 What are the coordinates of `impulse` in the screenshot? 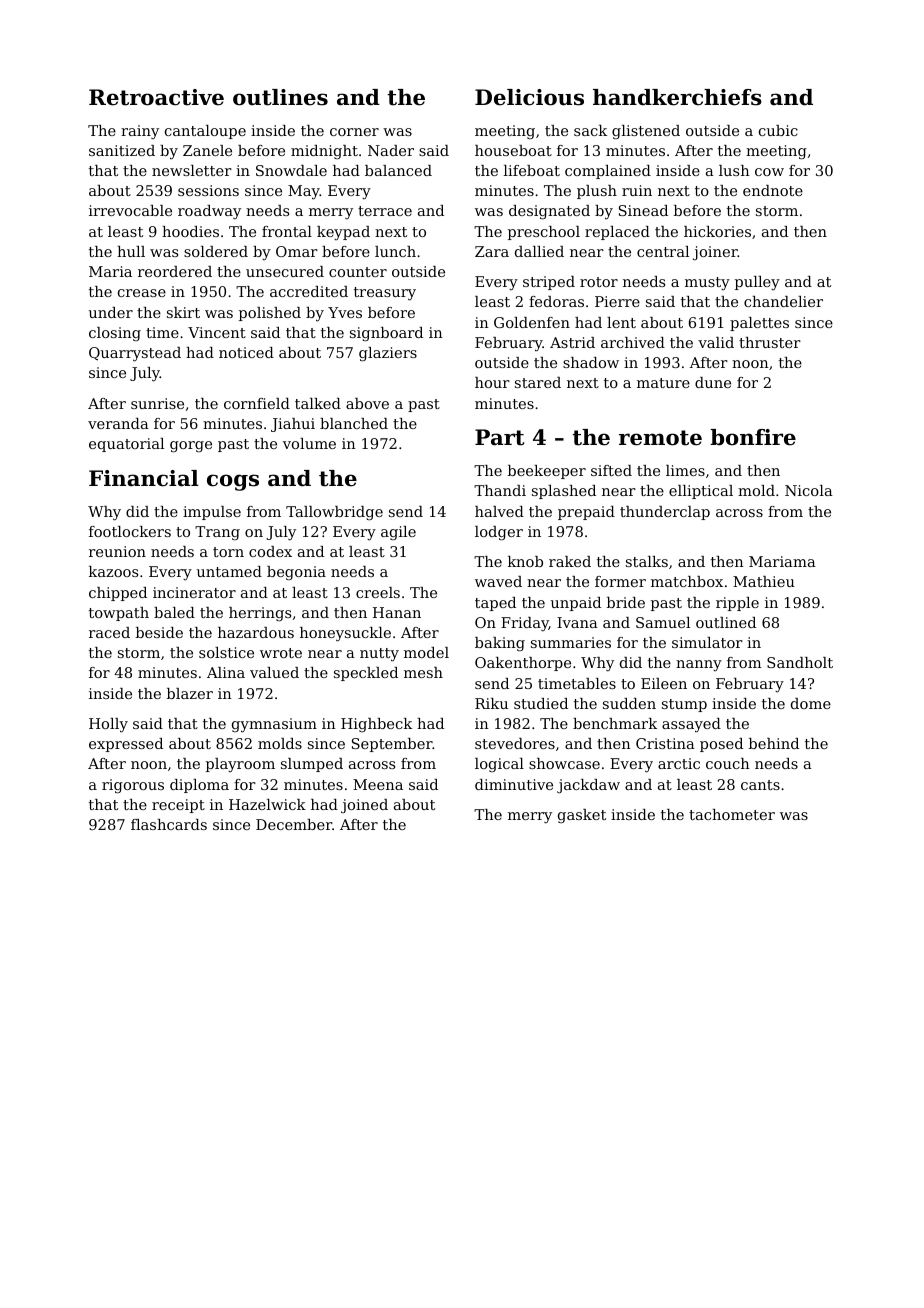 It's located at (212, 513).
